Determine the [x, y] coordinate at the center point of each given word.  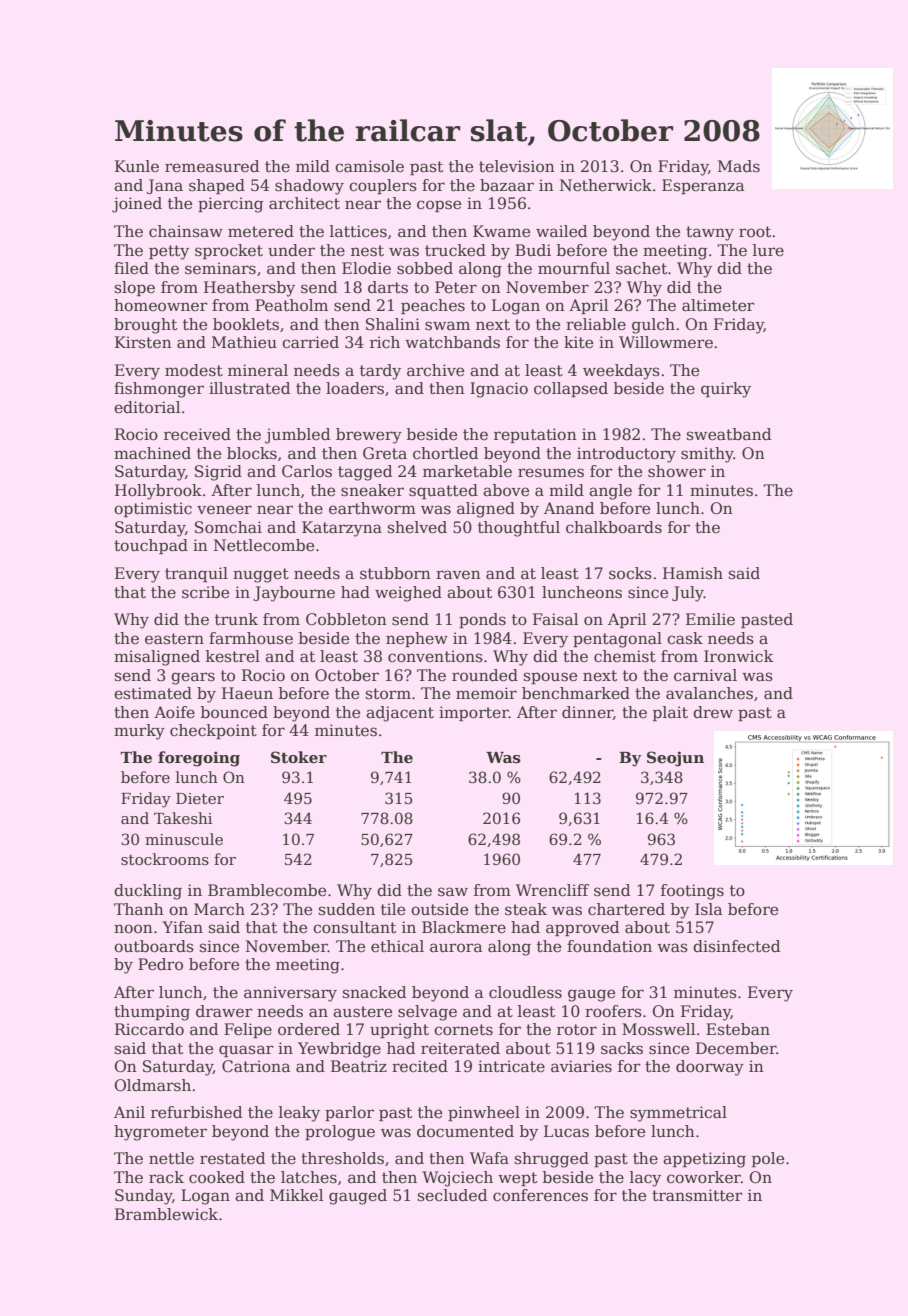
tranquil [196, 574]
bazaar [507, 185]
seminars [220, 268]
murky [139, 732]
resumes [551, 473]
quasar [246, 1051]
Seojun [675, 759]
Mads [739, 166]
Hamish [693, 573]
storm [388, 693]
